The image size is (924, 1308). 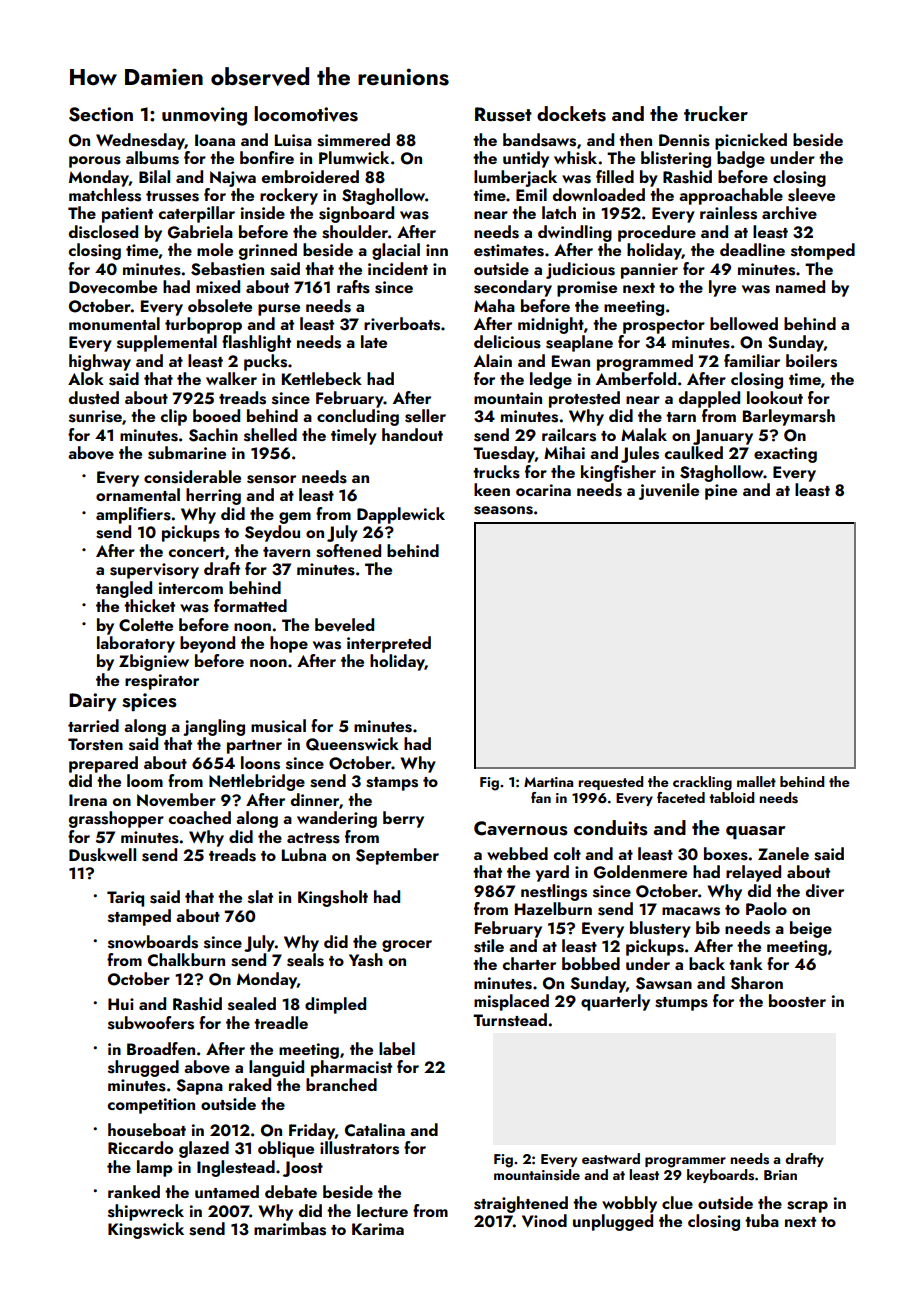 I want to click on Cavernous, so click(x=521, y=828).
